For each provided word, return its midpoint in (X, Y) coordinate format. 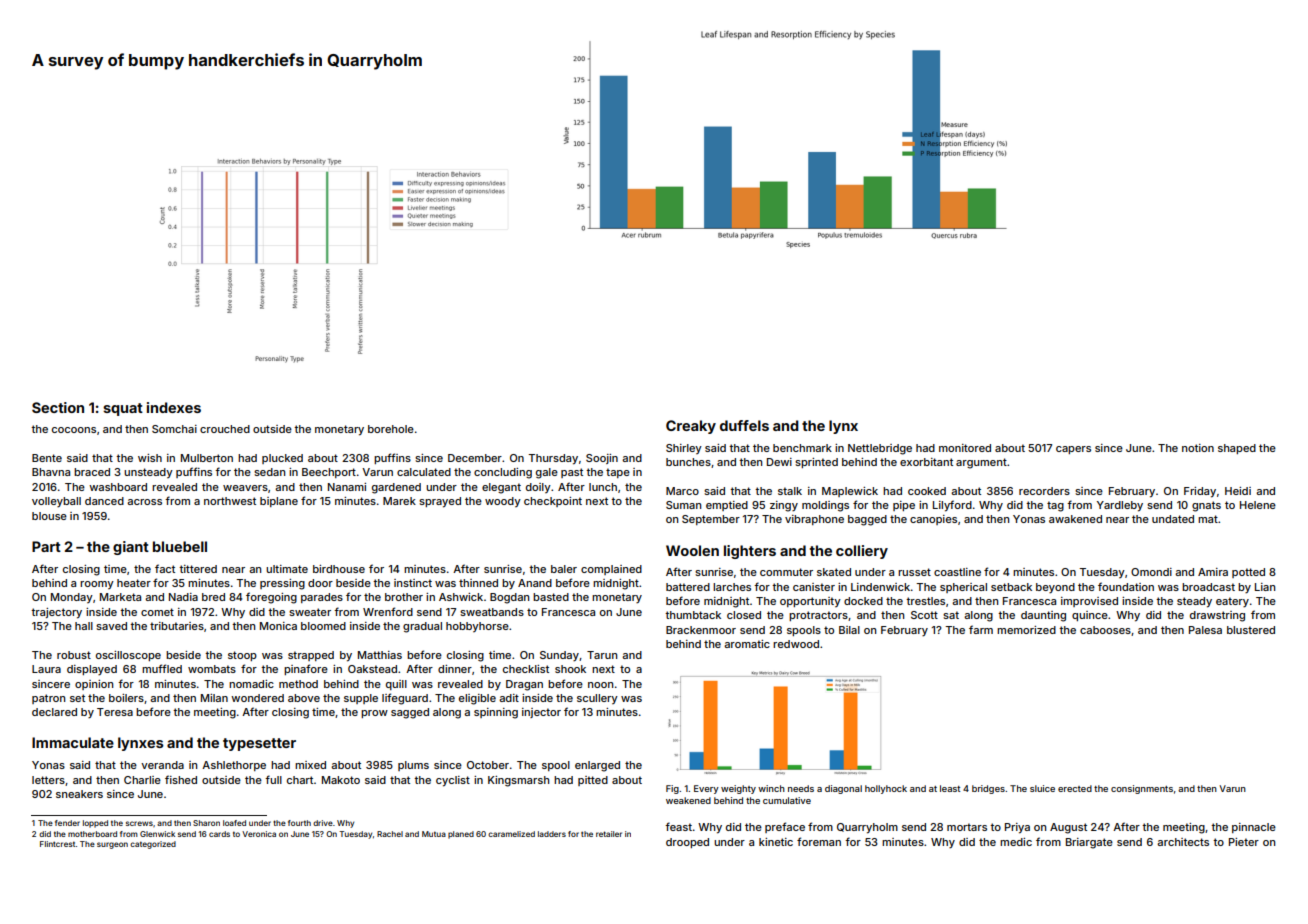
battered (688, 587)
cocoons (74, 430)
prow (374, 714)
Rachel (390, 834)
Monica (278, 626)
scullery (597, 699)
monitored (965, 448)
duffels (744, 425)
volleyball (56, 502)
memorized (1026, 630)
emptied (727, 506)
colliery (862, 552)
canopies (933, 520)
